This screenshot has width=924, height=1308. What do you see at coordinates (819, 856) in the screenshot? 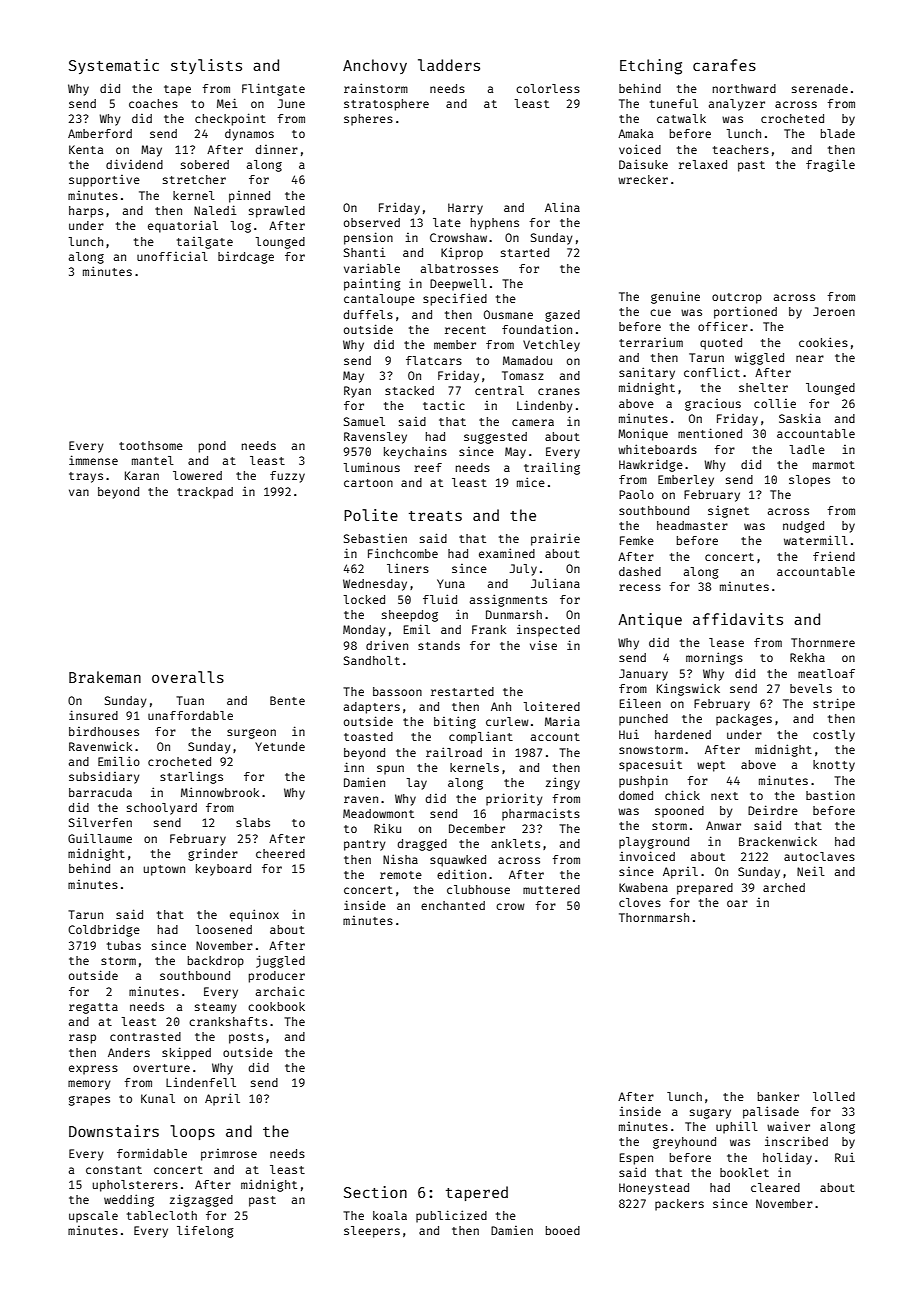
I see `autoclaves` at bounding box center [819, 856].
